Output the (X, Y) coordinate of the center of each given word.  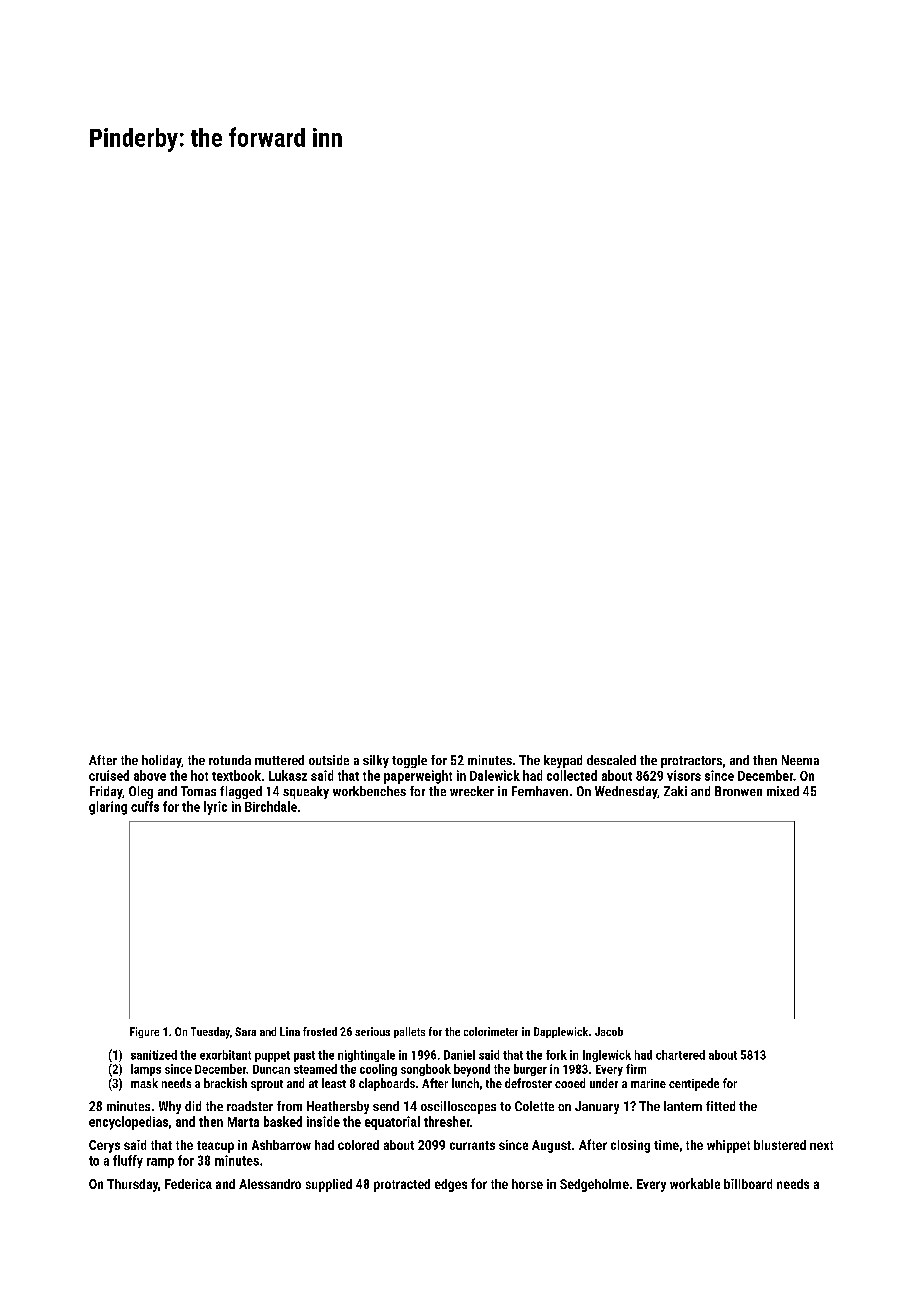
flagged (241, 792)
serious (372, 1031)
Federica (188, 1184)
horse (527, 1184)
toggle (409, 761)
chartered (680, 1055)
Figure (144, 1032)
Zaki (675, 791)
